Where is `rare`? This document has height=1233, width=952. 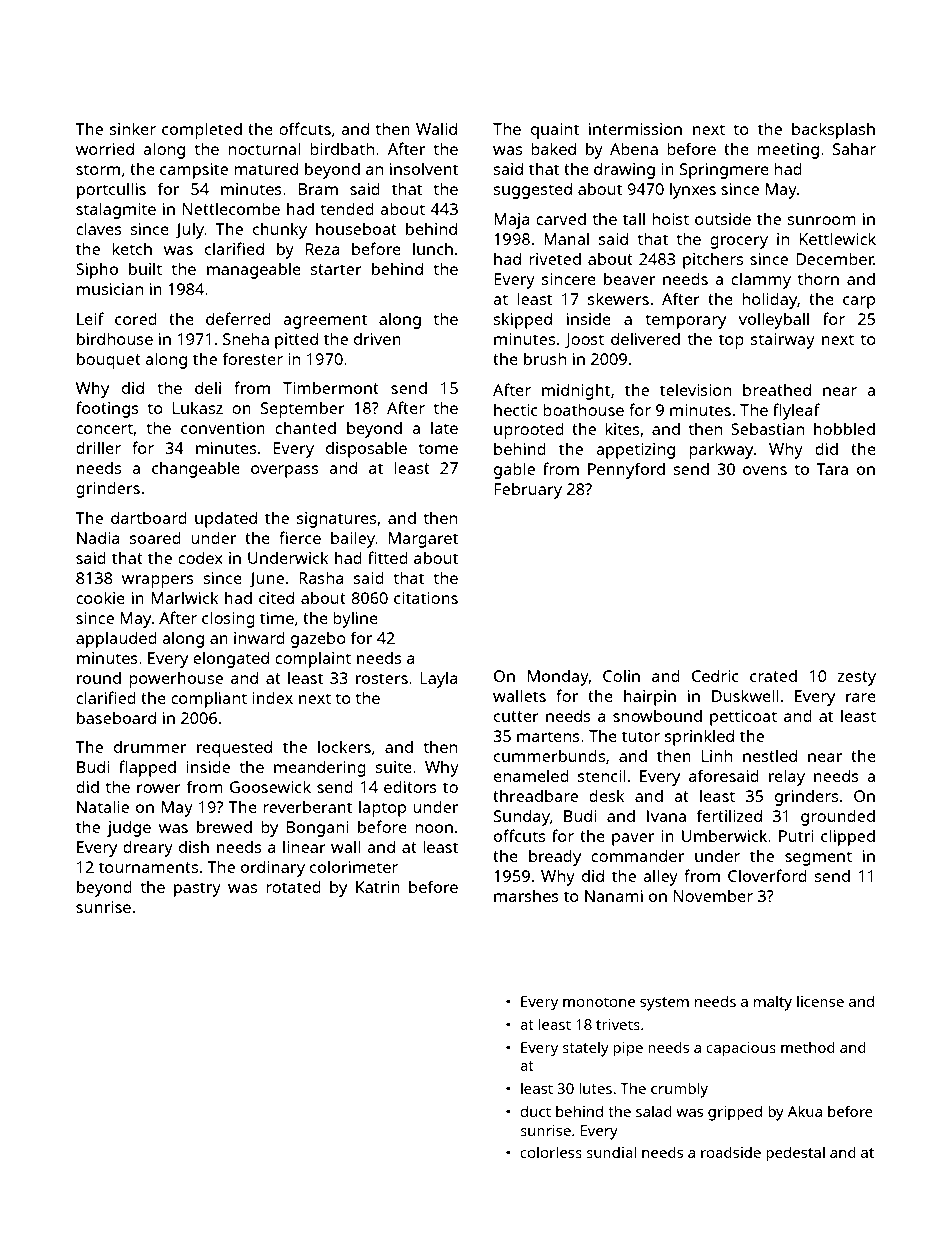
rare is located at coordinates (861, 697).
